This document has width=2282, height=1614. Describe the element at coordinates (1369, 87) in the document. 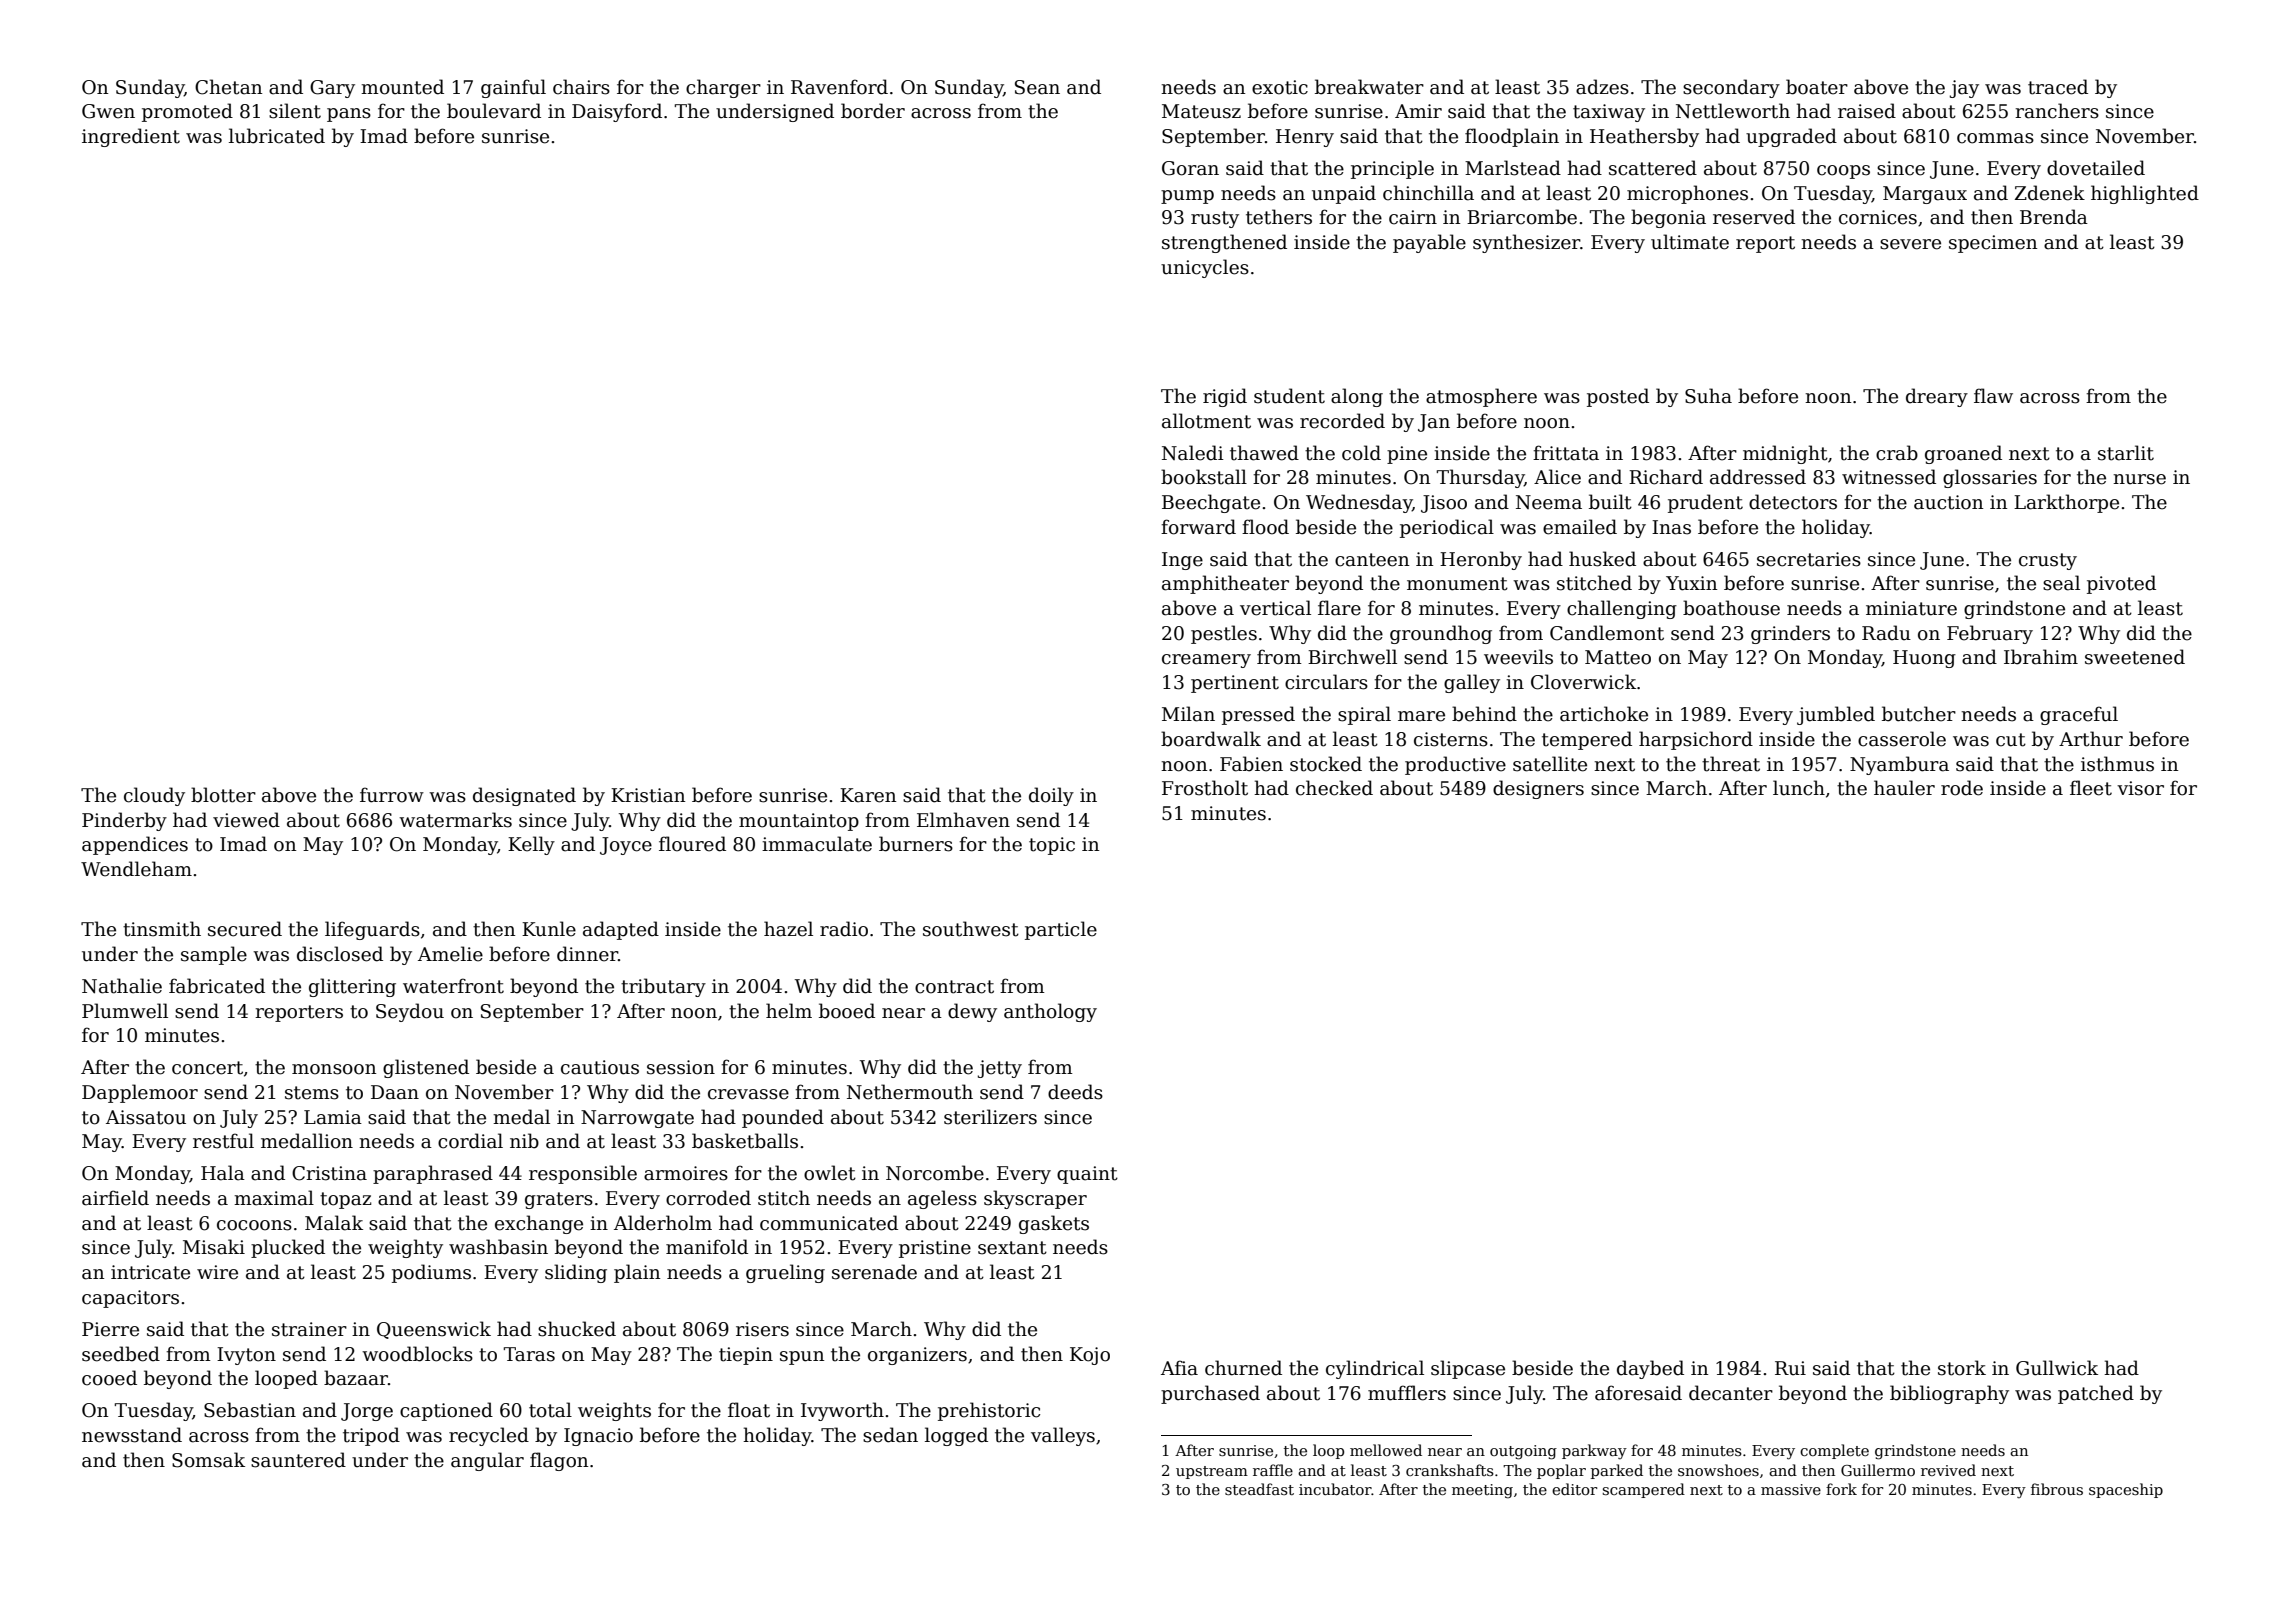

I see `breakwater` at that location.
